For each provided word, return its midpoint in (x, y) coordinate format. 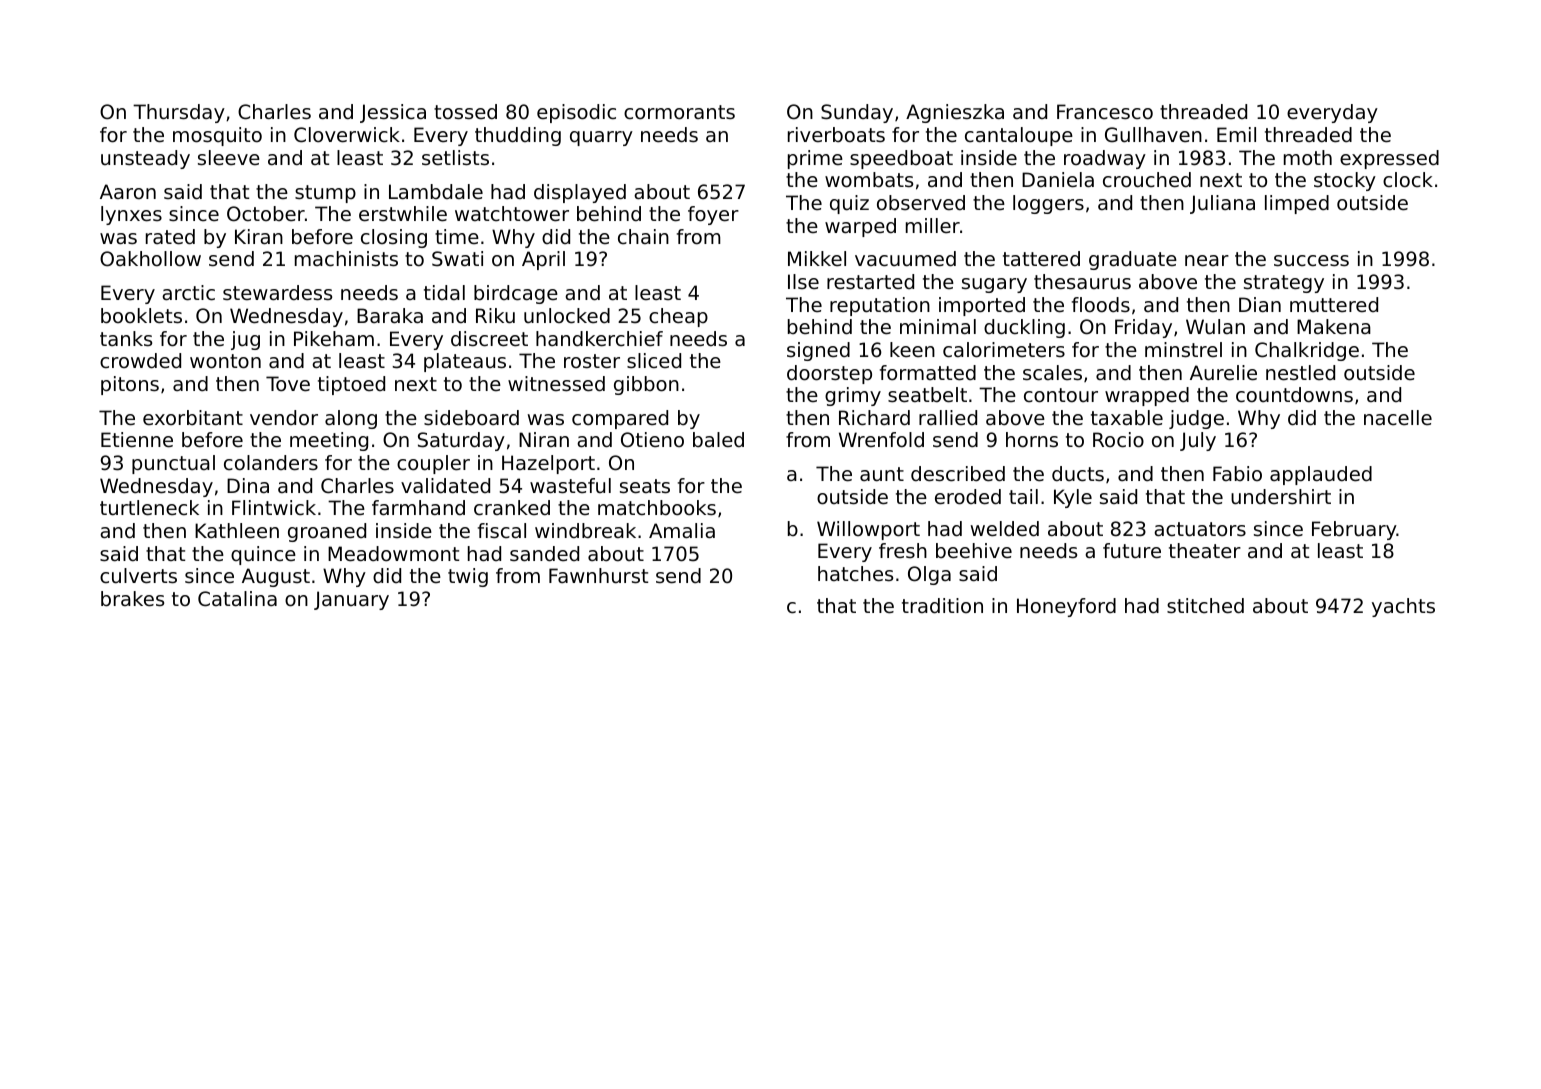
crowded (140, 361)
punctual (173, 464)
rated (170, 237)
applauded (1321, 475)
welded (1005, 529)
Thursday (179, 113)
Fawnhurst (598, 576)
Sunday (857, 113)
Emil (1236, 134)
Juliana (1222, 204)
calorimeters (1004, 350)
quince (263, 555)
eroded (968, 497)
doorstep (829, 374)
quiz (849, 204)
